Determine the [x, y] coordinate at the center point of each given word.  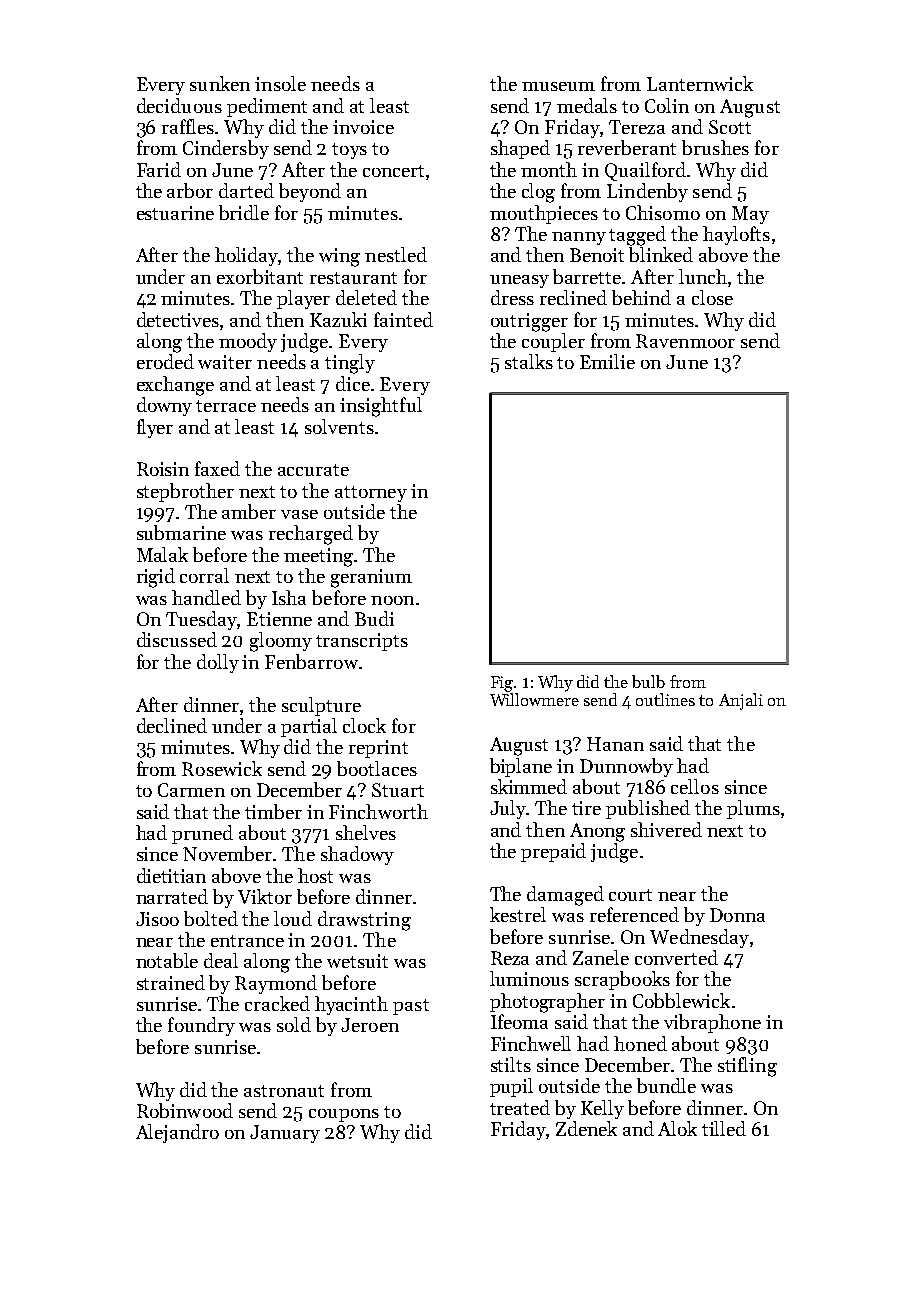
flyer [155, 428]
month [549, 169]
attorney [371, 494]
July [508, 809]
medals [587, 105]
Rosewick [222, 768]
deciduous [179, 105]
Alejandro [177, 1133]
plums [753, 809]
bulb [648, 681]
